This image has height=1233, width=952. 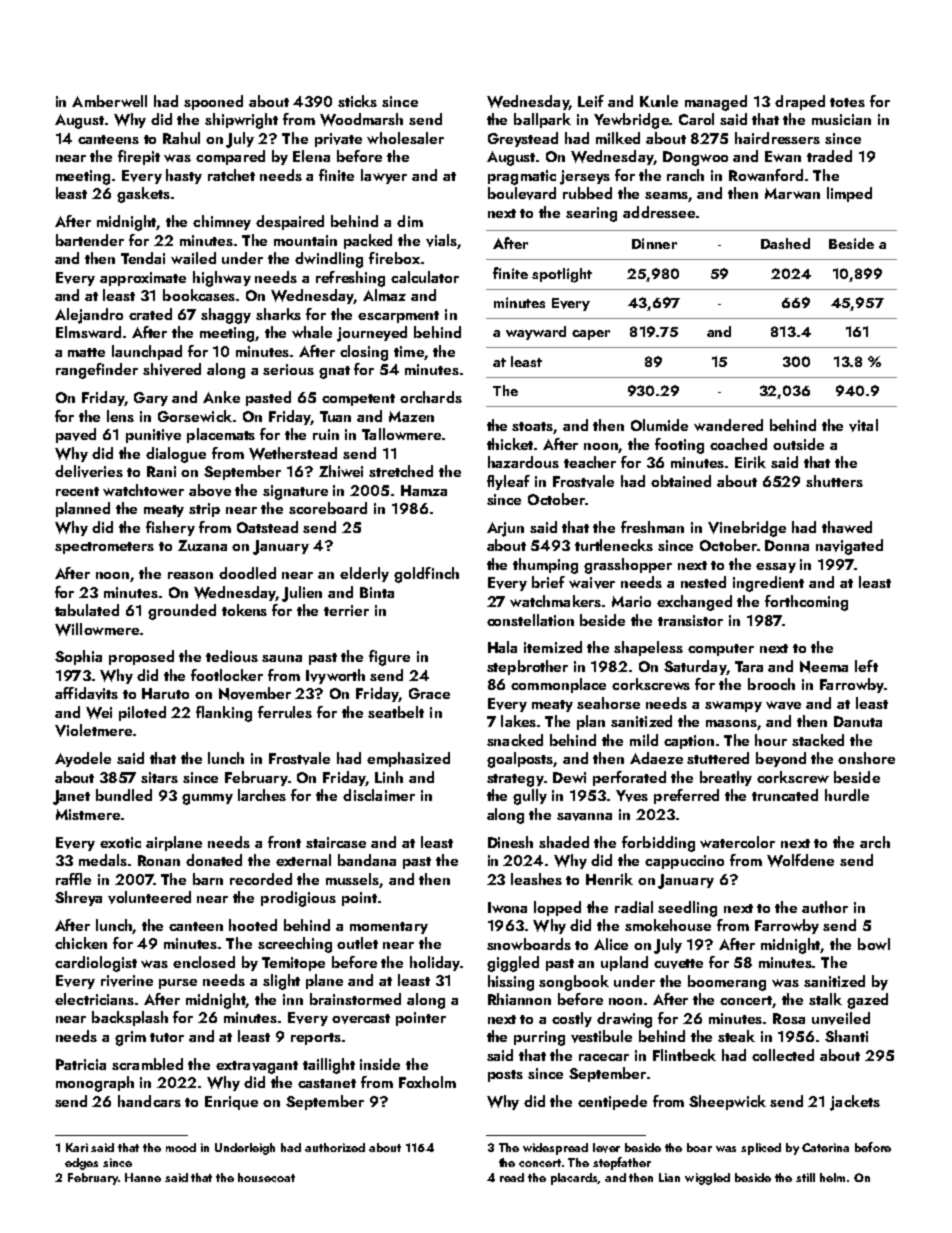 I want to click on Dashed, so click(x=785, y=243).
